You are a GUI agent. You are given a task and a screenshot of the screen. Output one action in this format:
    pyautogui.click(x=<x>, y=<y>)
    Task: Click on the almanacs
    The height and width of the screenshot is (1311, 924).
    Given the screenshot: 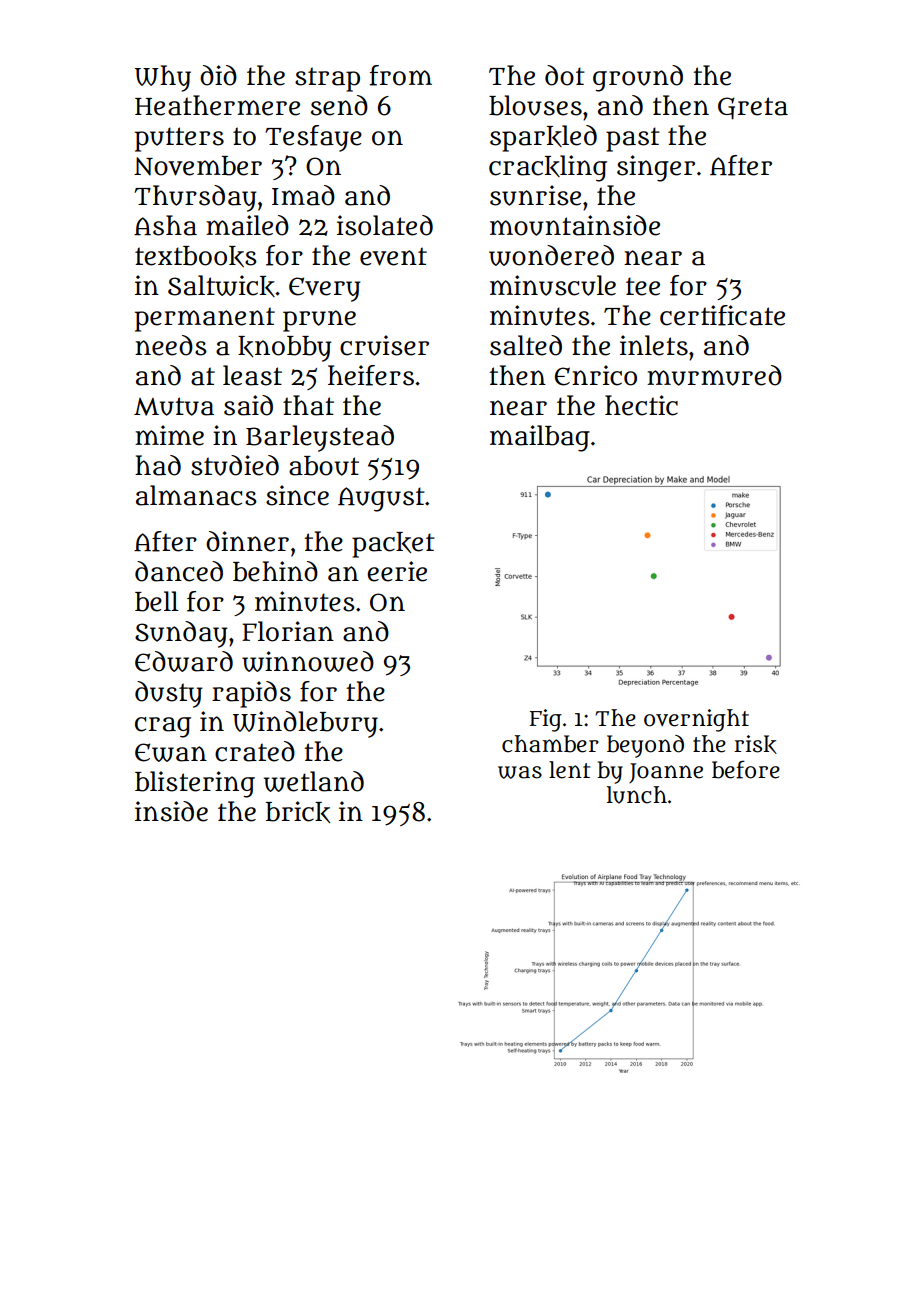 What is the action you would take?
    pyautogui.click(x=196, y=495)
